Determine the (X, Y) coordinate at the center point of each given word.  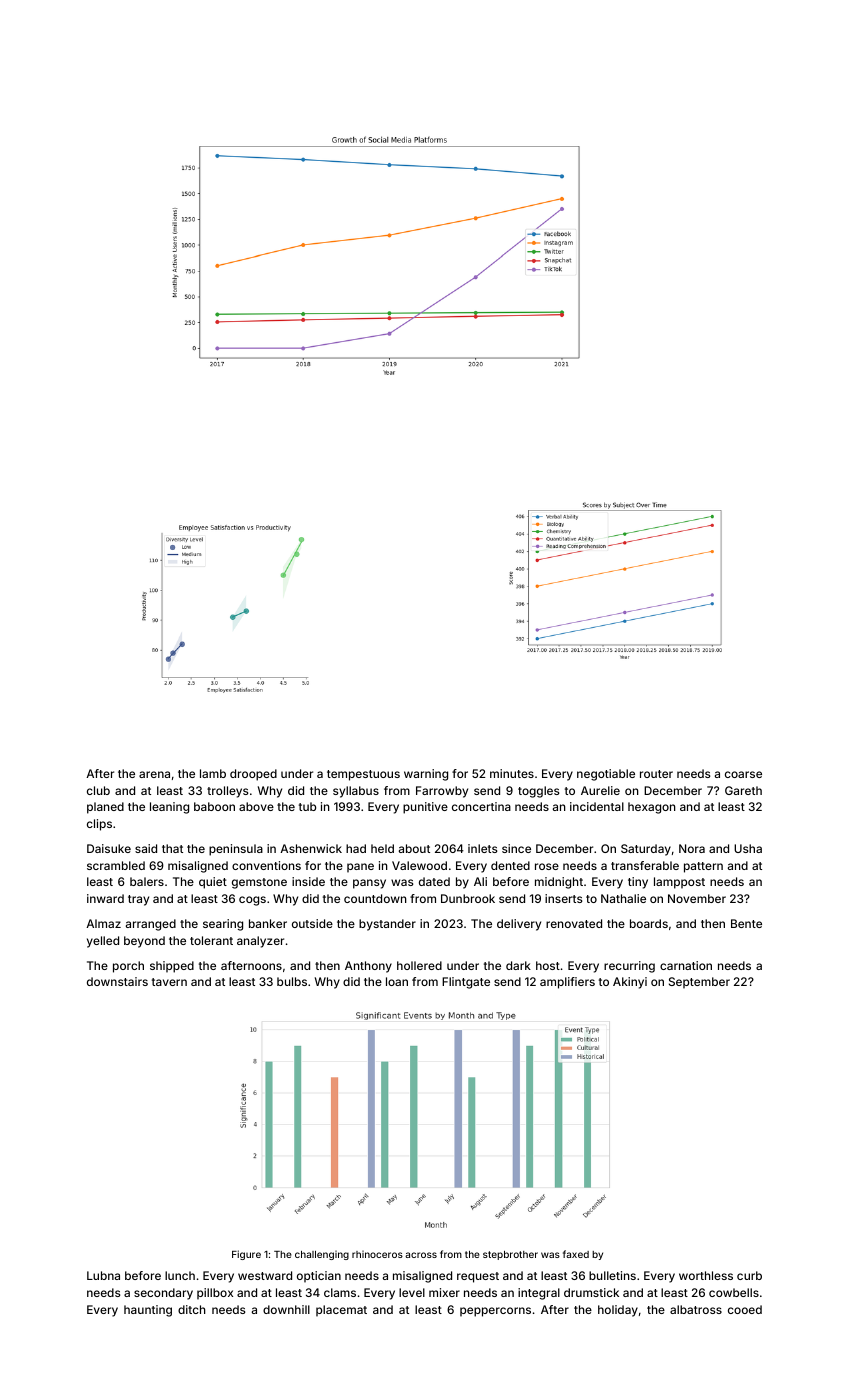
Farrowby (442, 792)
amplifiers (567, 983)
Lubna (103, 1275)
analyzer (260, 942)
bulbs (292, 981)
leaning (169, 808)
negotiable (606, 775)
